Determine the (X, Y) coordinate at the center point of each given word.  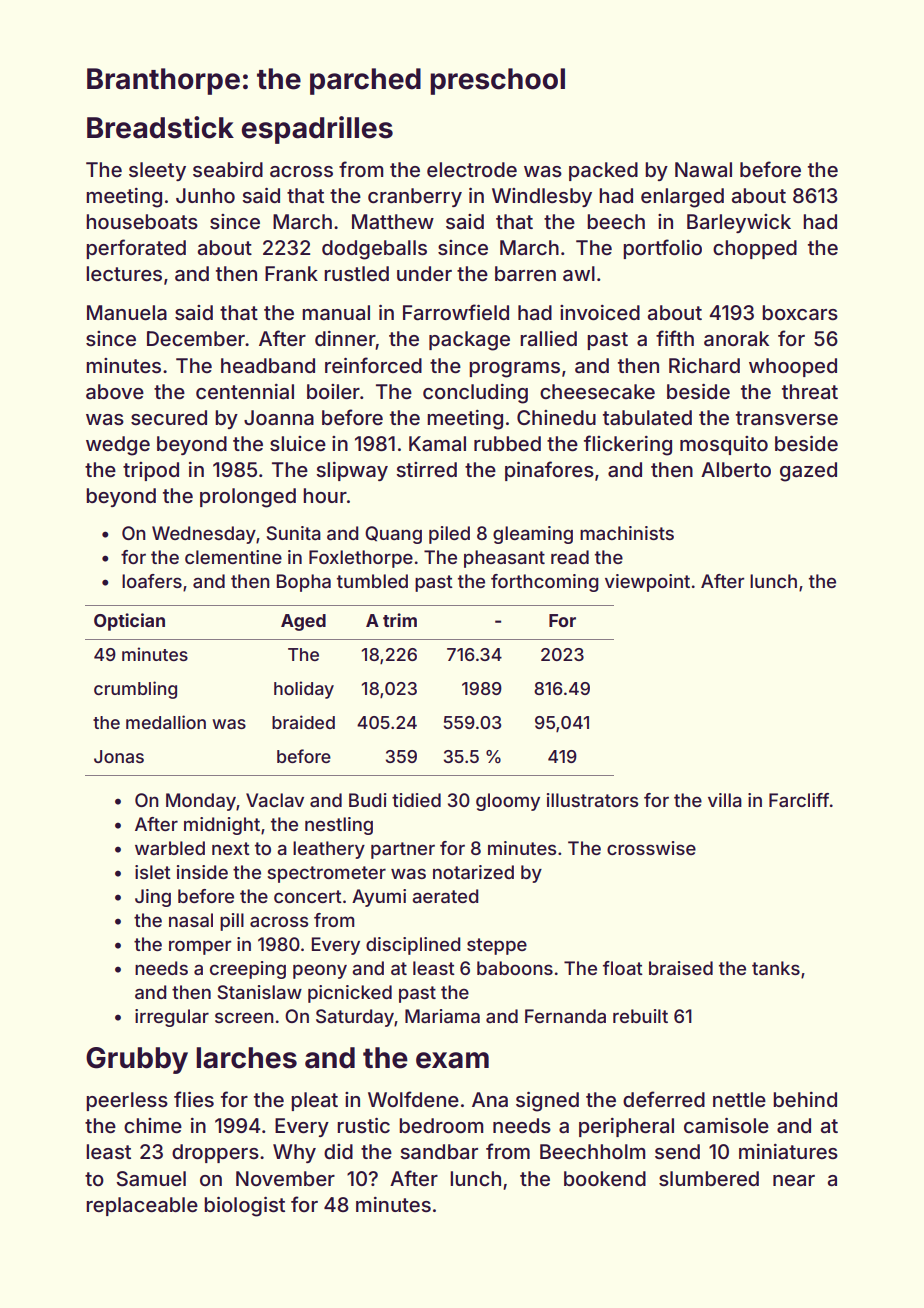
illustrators (592, 800)
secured (169, 417)
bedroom (441, 1125)
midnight (222, 826)
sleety (157, 171)
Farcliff (799, 800)
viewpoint (647, 583)
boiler (333, 391)
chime (153, 1125)
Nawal (703, 170)
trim (400, 620)
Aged (303, 622)
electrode (472, 169)
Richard (704, 365)
